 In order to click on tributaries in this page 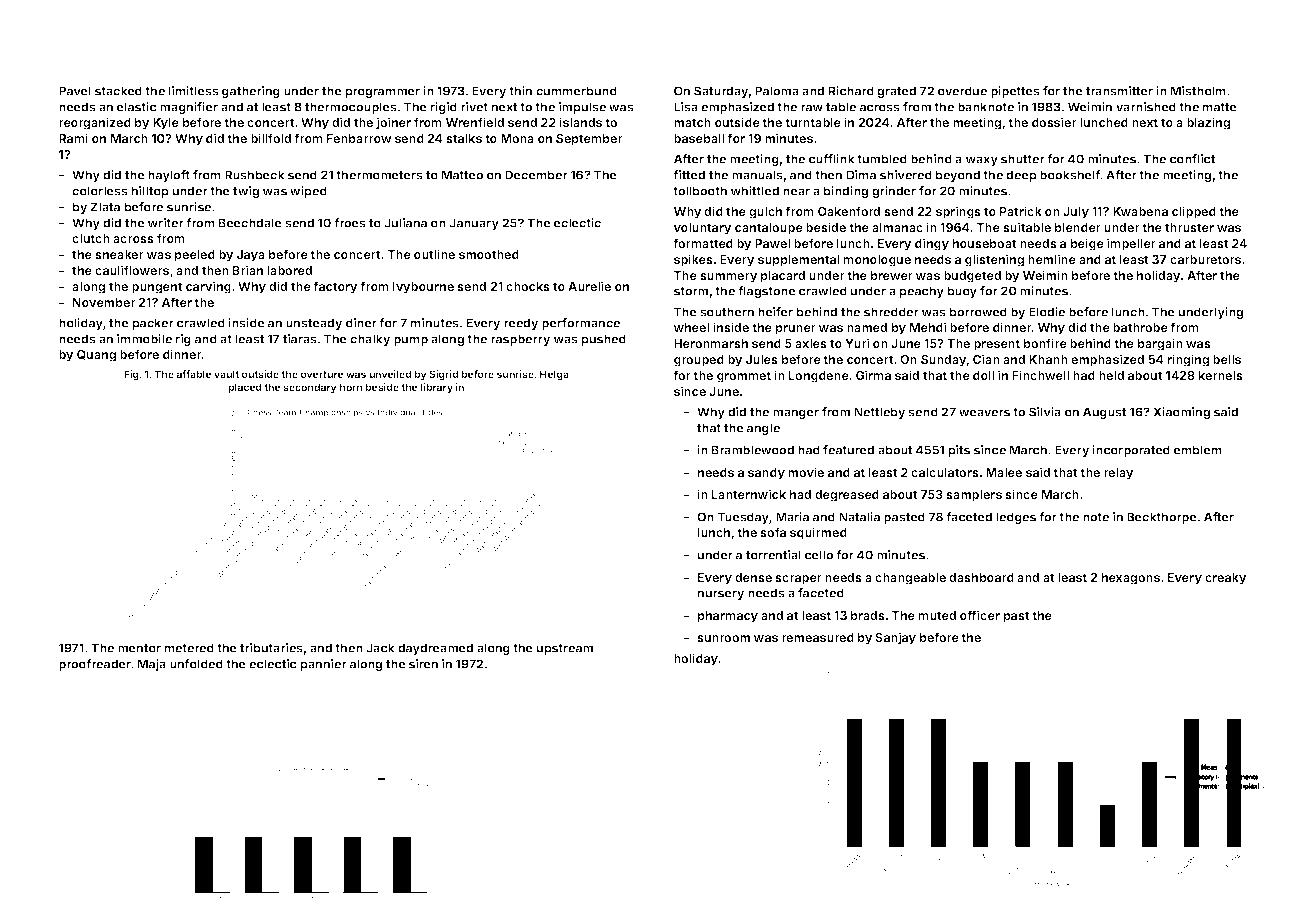, I will do `click(272, 649)`.
